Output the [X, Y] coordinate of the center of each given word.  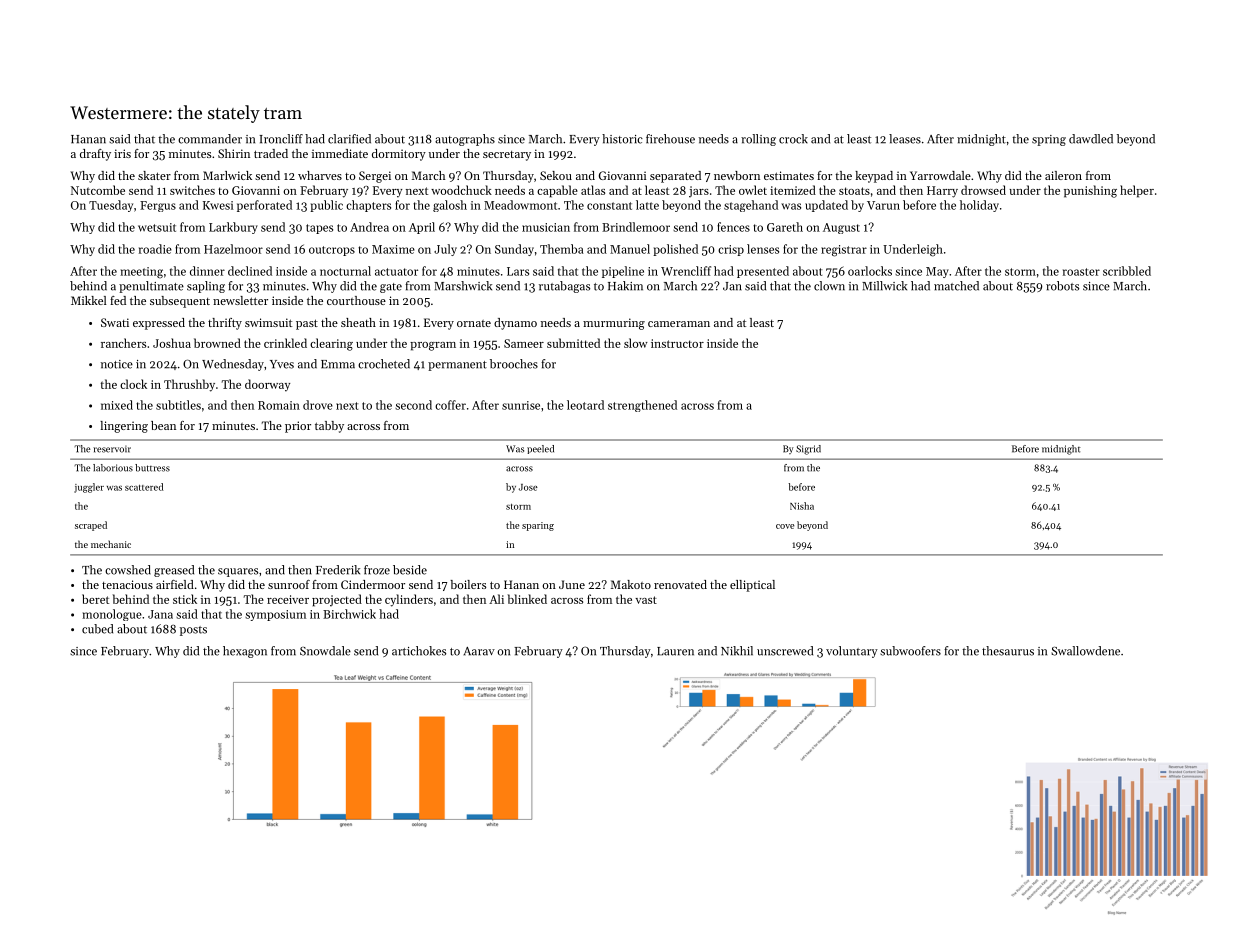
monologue [112, 615]
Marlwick [227, 175]
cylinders [409, 600]
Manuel [630, 249]
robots [1062, 286]
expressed [159, 324]
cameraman [679, 324]
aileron [1063, 175]
